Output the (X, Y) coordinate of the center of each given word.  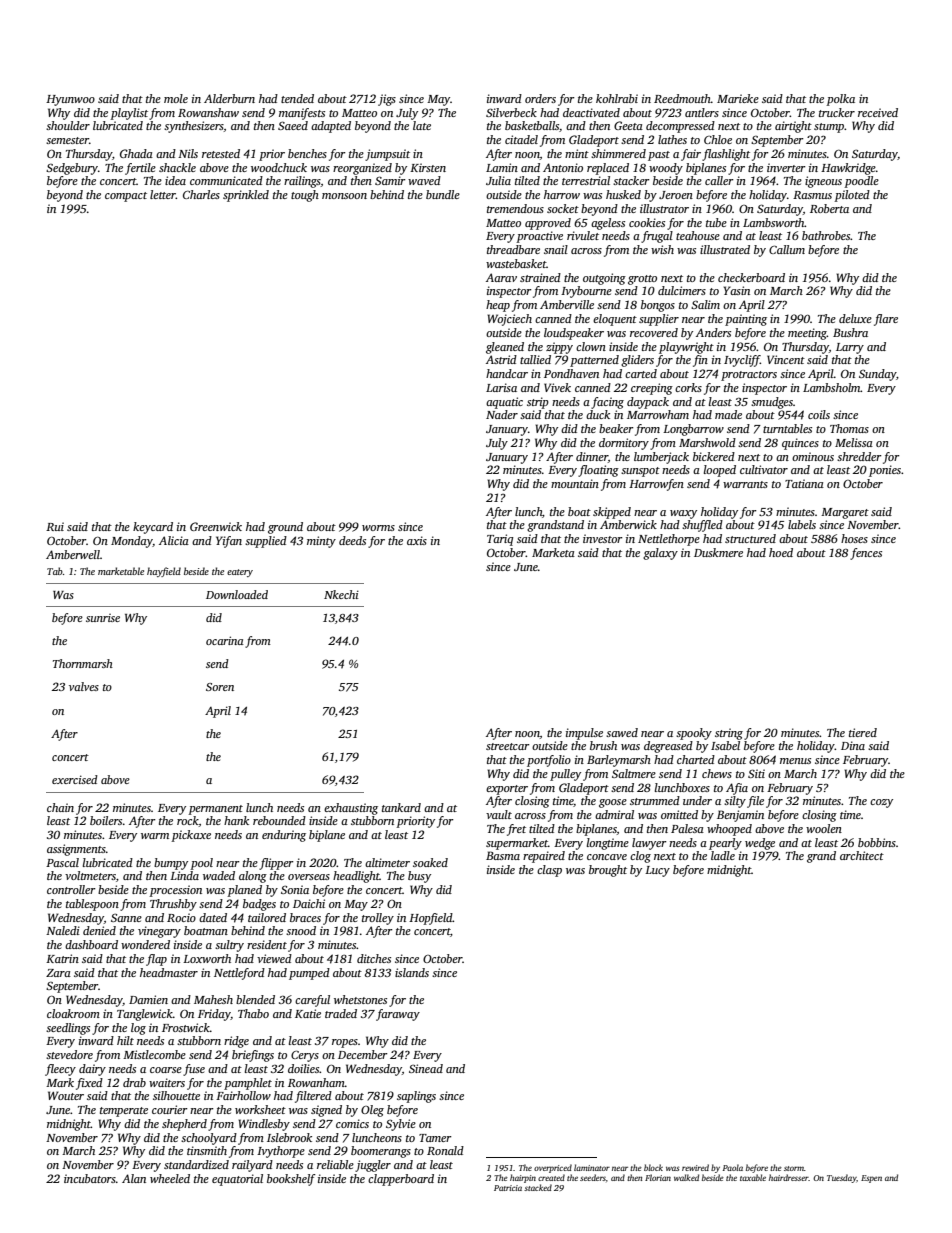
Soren (220, 687)
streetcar (508, 746)
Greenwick (216, 526)
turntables (787, 428)
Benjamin (740, 816)
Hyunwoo (70, 100)
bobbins (877, 842)
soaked (430, 862)
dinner (592, 457)
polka (840, 100)
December (363, 1054)
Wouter (66, 1095)
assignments (76, 850)
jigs (387, 100)
